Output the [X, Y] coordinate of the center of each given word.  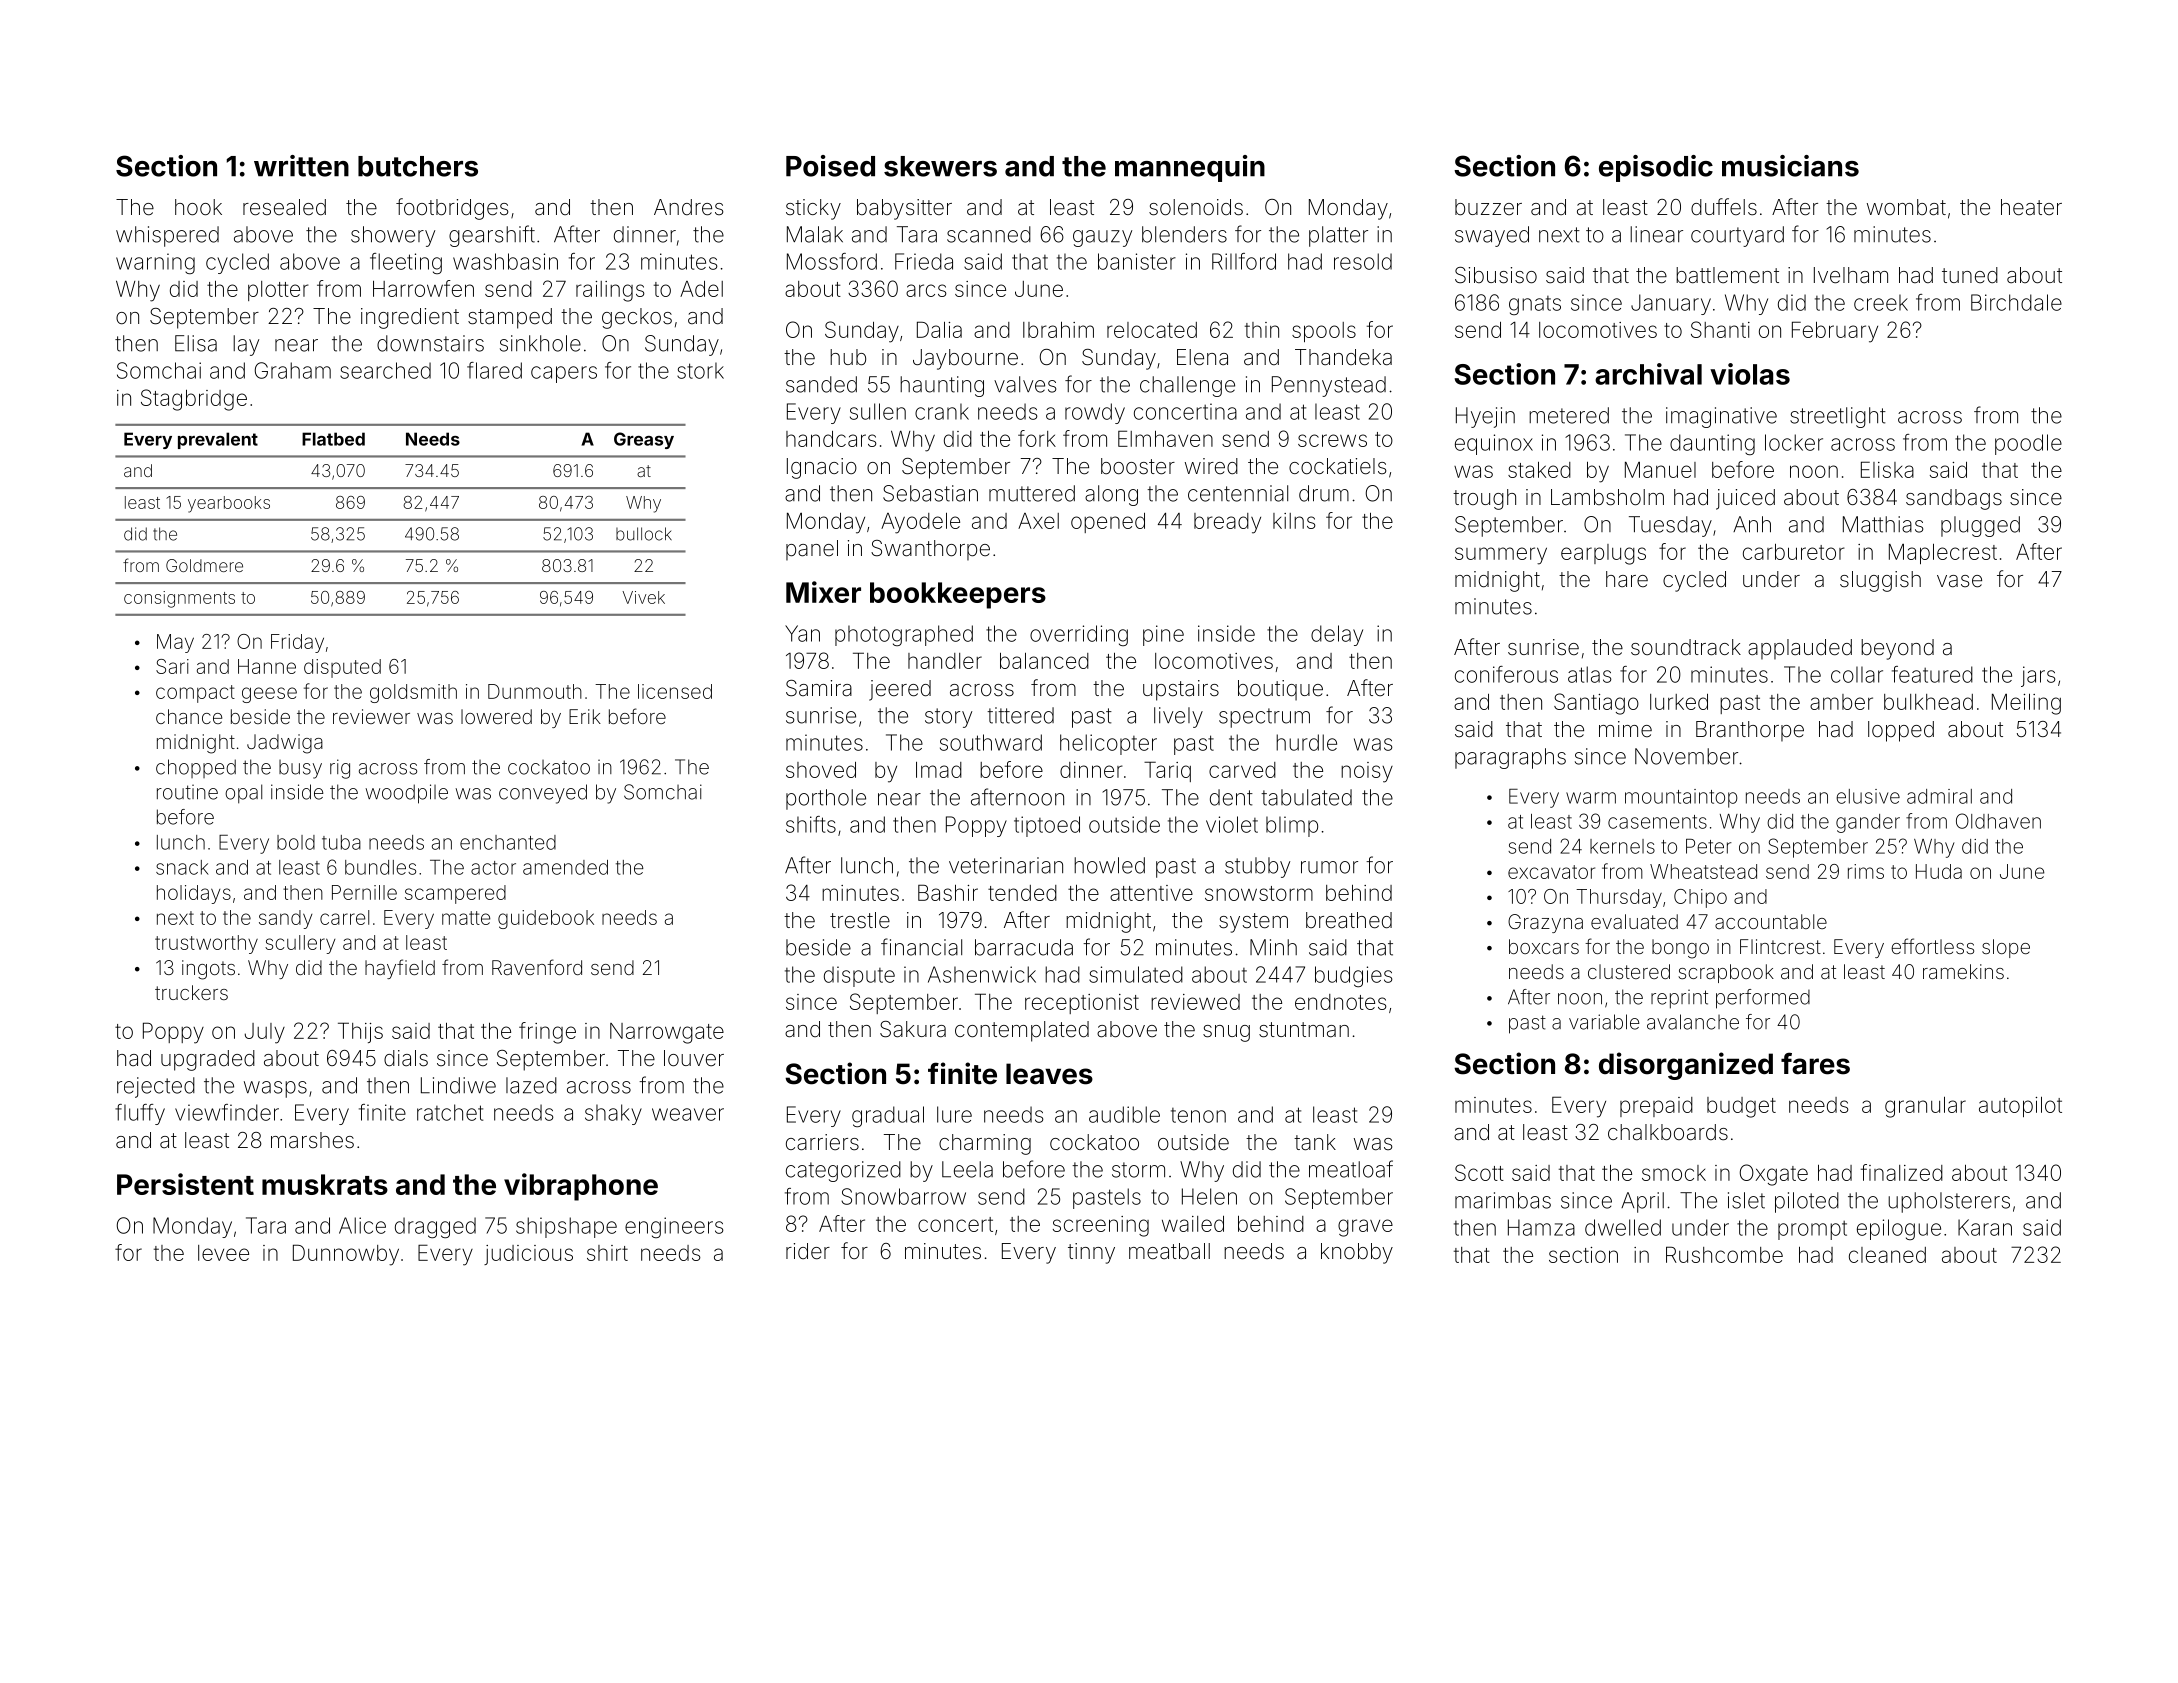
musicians [1790, 166]
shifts [811, 824]
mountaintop [1681, 798]
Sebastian [930, 493]
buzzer [1488, 207]
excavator [1551, 872]
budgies [1354, 976]
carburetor [1794, 552]
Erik [585, 716]
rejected [156, 1087]
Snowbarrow [903, 1196]
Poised [830, 166]
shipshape [566, 1227]
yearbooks [229, 504]
